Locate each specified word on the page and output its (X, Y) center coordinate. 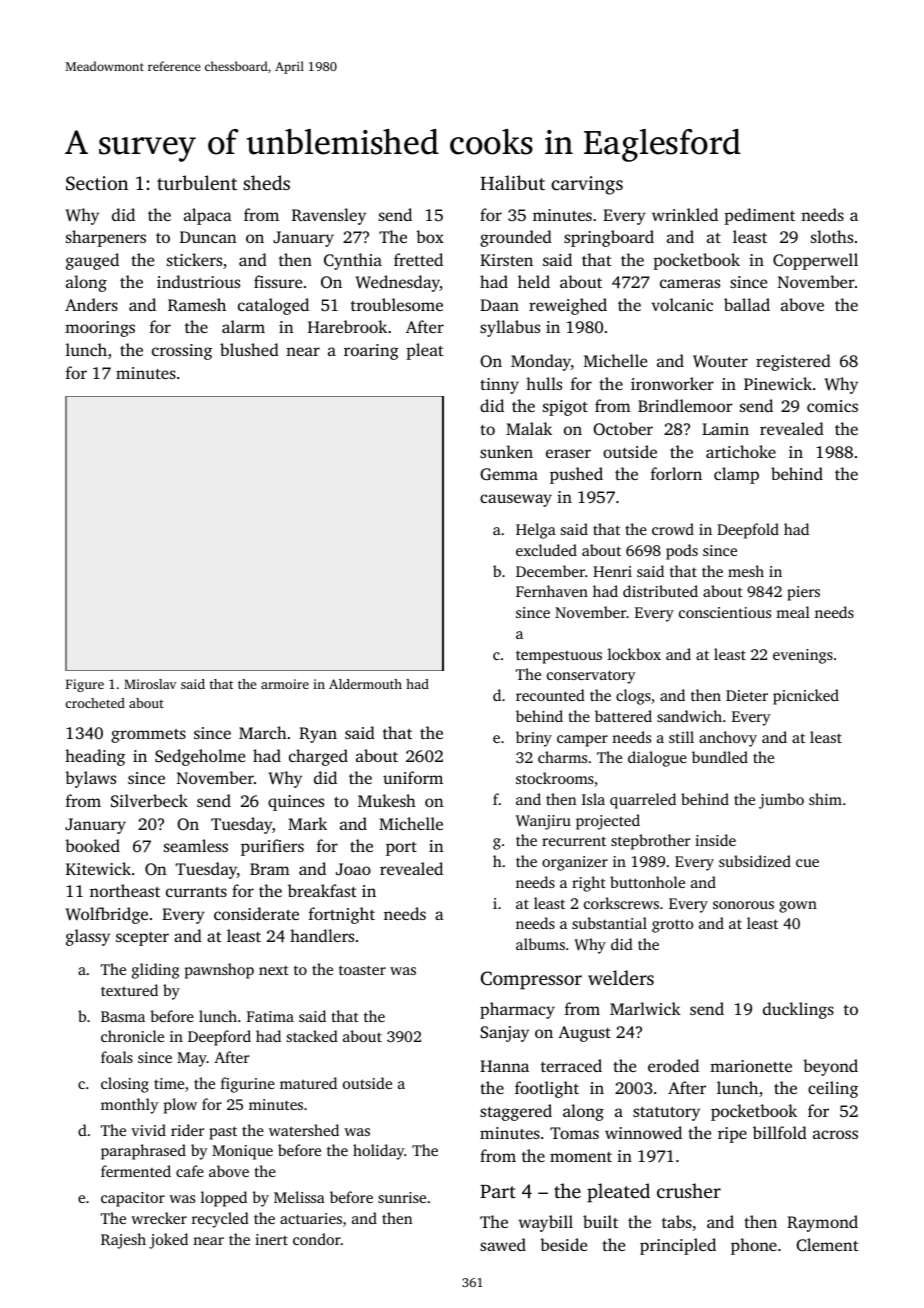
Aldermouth (365, 684)
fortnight (342, 915)
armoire (285, 684)
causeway (516, 500)
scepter (142, 939)
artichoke (741, 451)
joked (168, 1241)
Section (97, 183)
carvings (587, 185)
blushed (249, 349)
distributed (660, 591)
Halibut (512, 182)
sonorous (743, 905)
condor (317, 1239)
